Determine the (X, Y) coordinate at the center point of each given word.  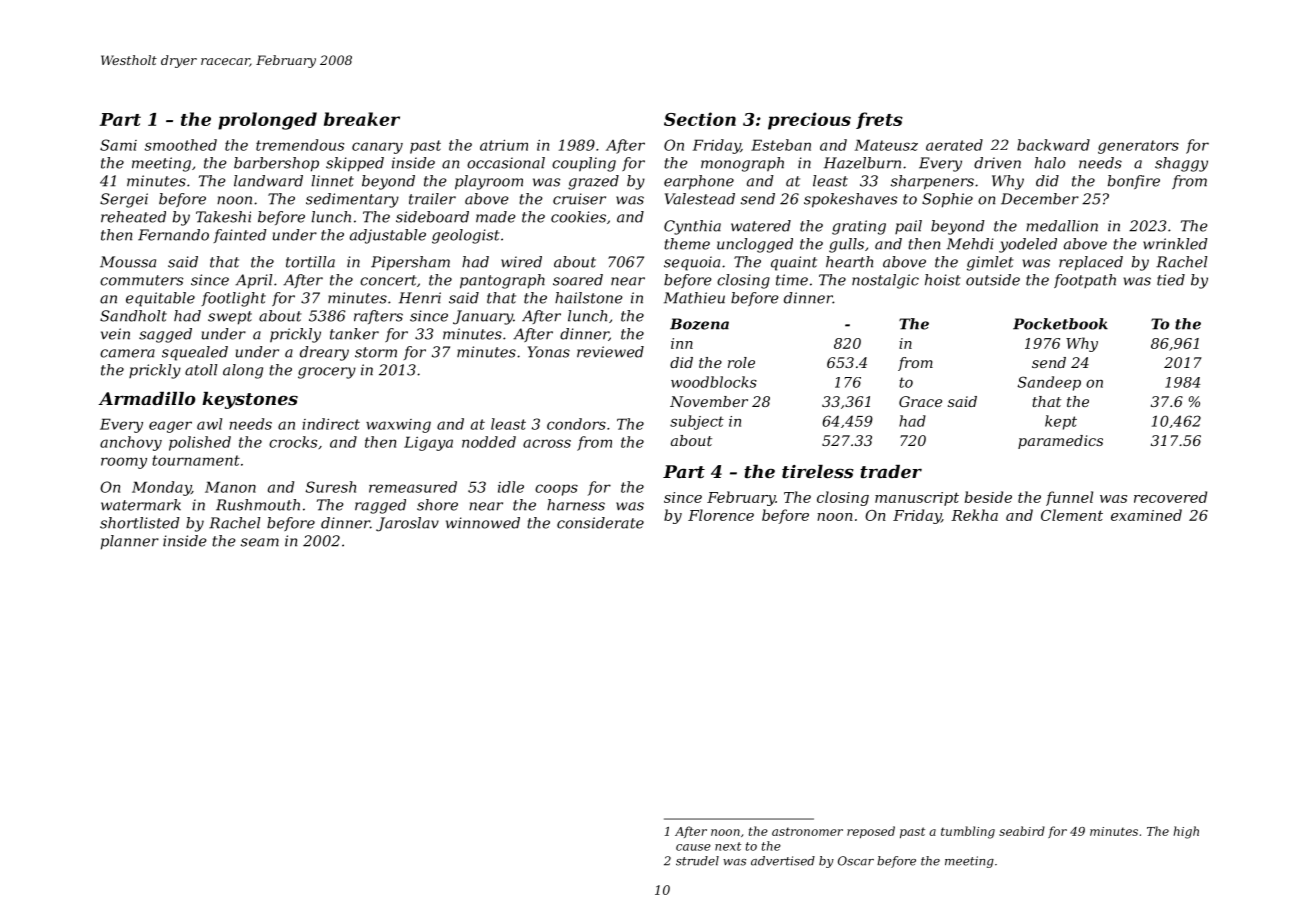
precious (809, 121)
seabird (1022, 831)
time (792, 280)
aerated (954, 145)
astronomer (807, 831)
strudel (697, 861)
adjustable (388, 236)
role (741, 362)
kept (1061, 422)
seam (260, 542)
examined (1146, 515)
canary (377, 148)
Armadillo (147, 398)
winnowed (483, 523)
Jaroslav (407, 524)
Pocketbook (1060, 324)
